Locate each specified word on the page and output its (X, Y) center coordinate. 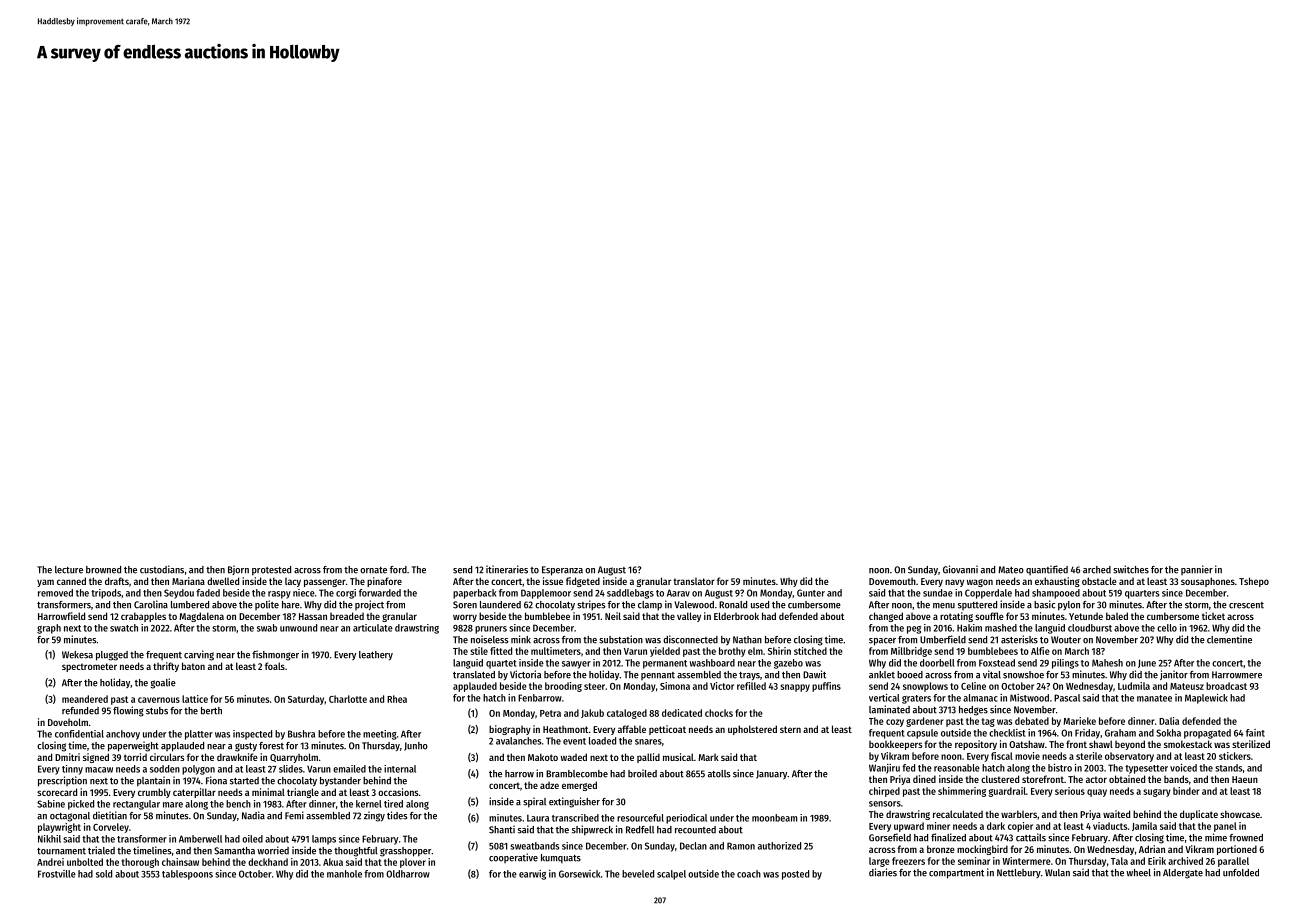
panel (1225, 827)
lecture (69, 570)
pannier (1197, 570)
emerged (579, 786)
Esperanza (562, 571)
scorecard (57, 792)
